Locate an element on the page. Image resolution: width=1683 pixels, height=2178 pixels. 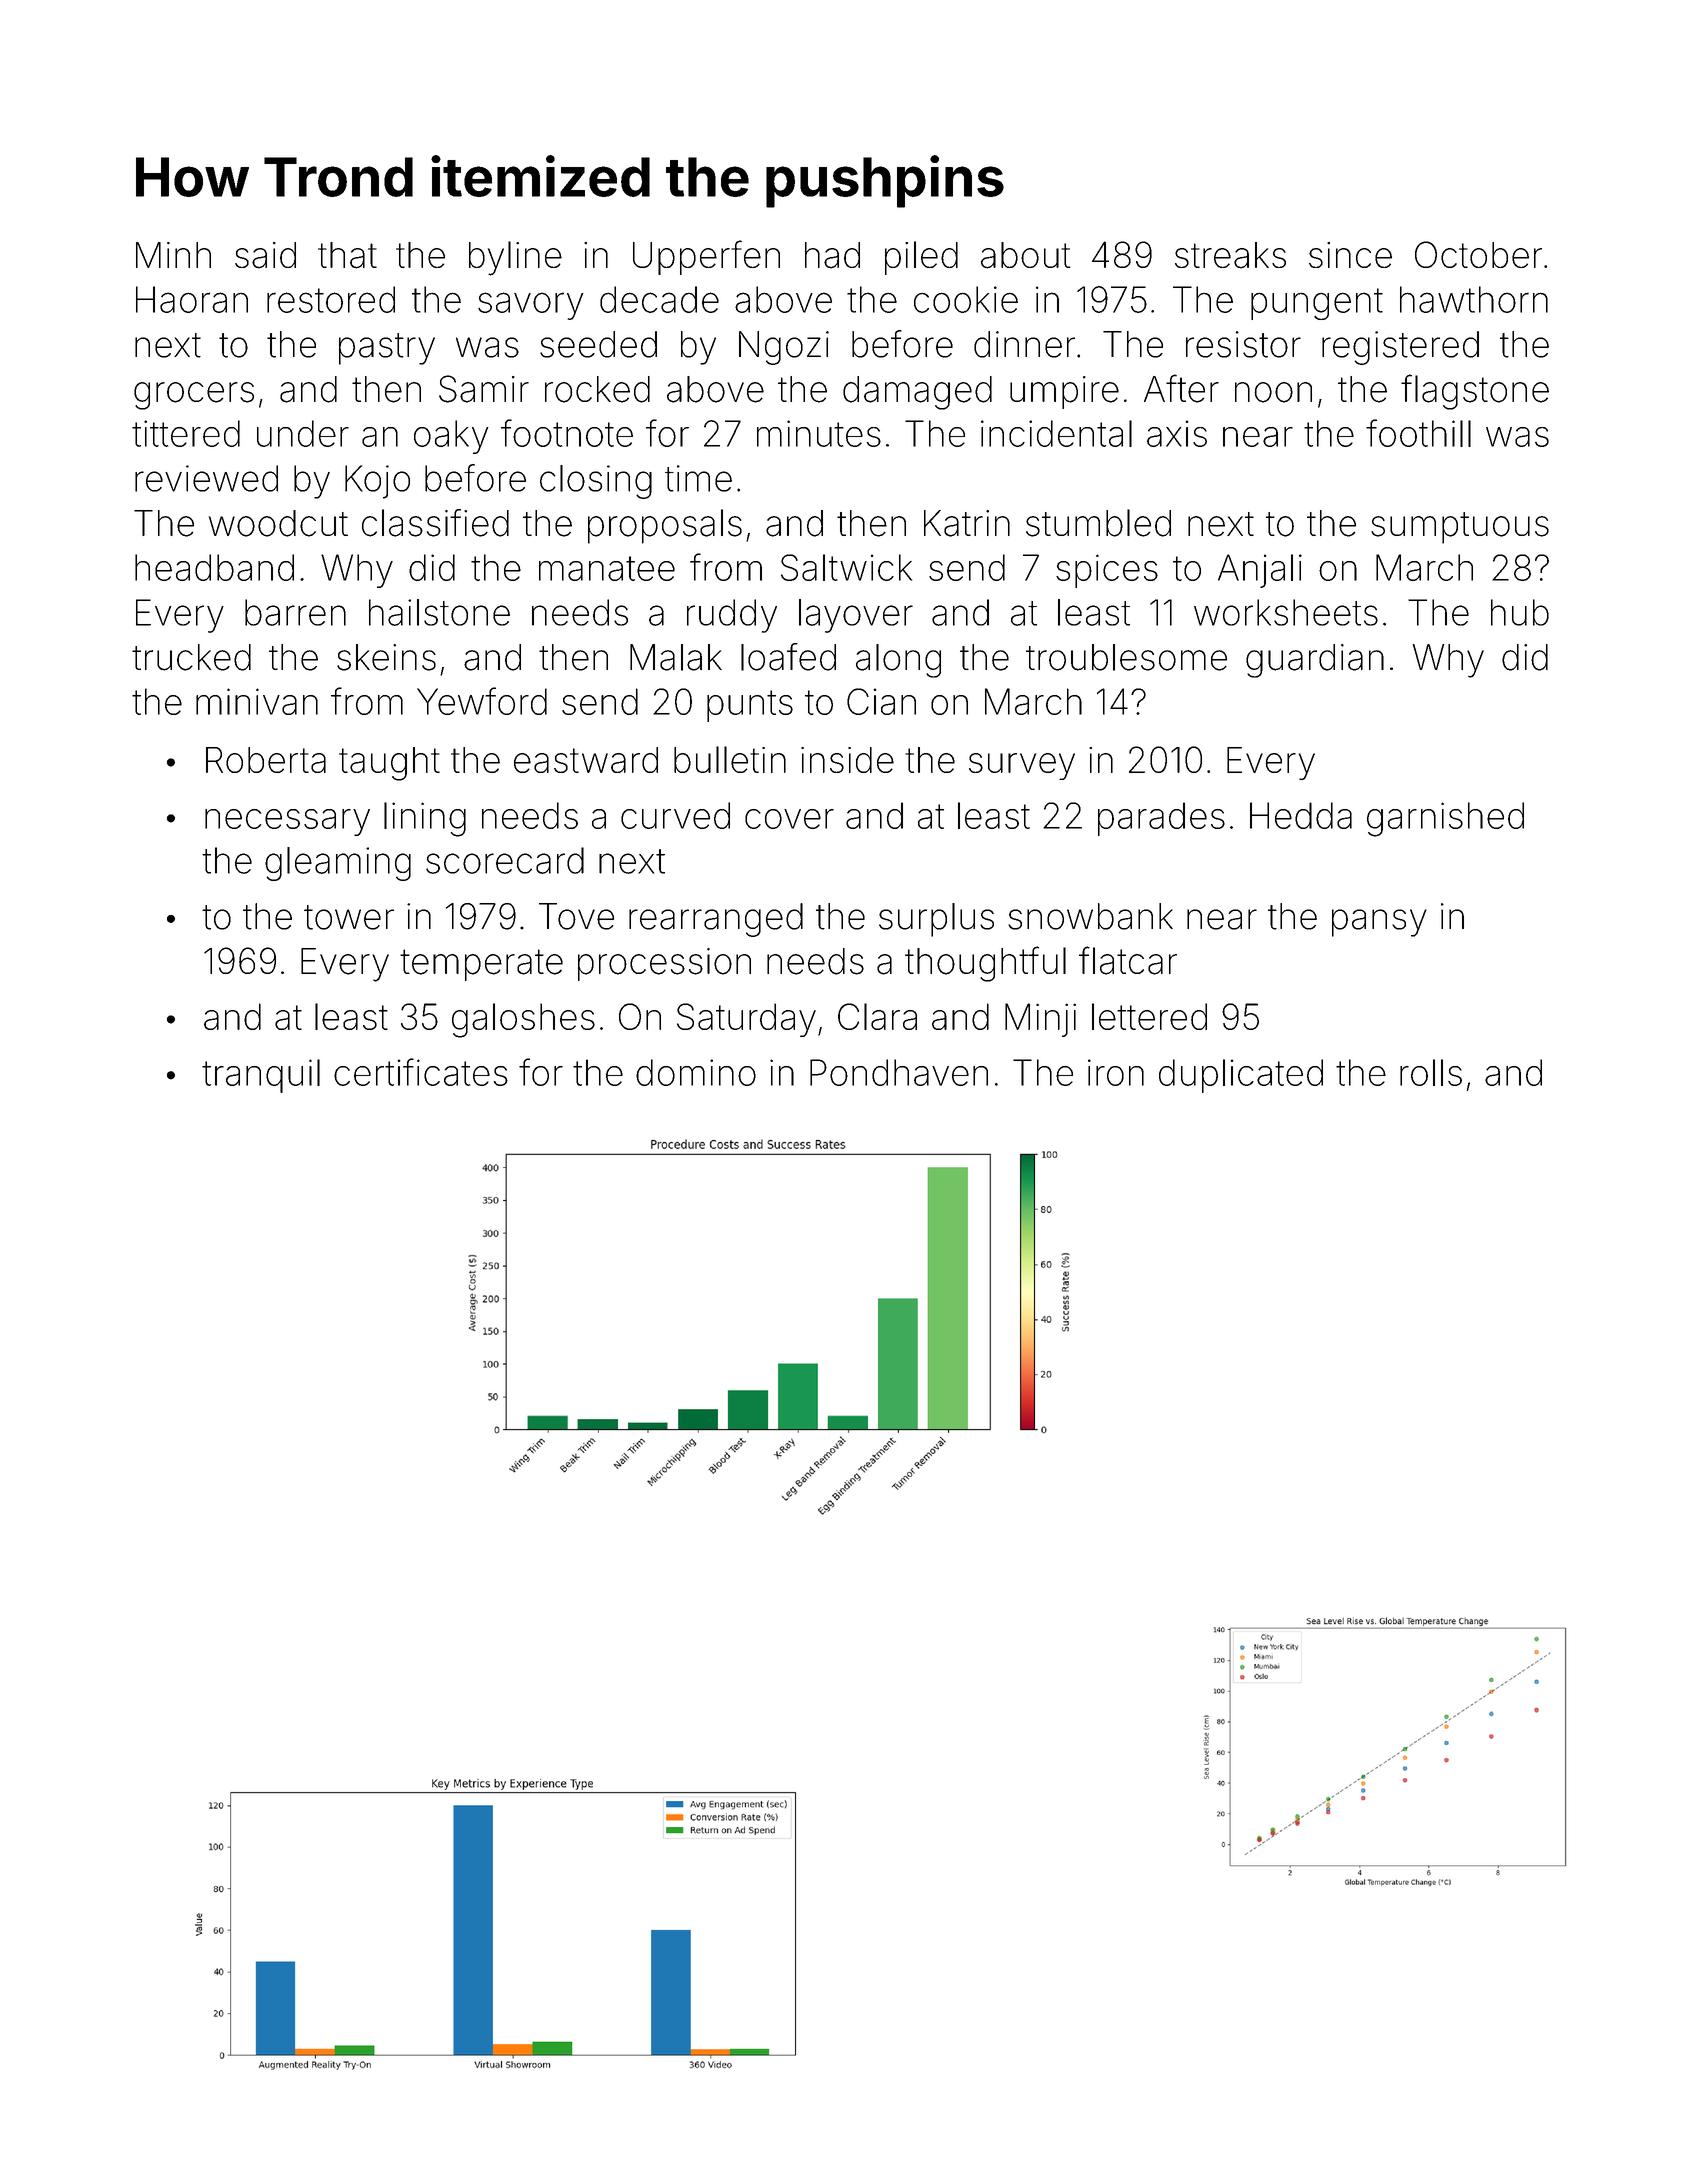
Minh is located at coordinates (173, 255).
